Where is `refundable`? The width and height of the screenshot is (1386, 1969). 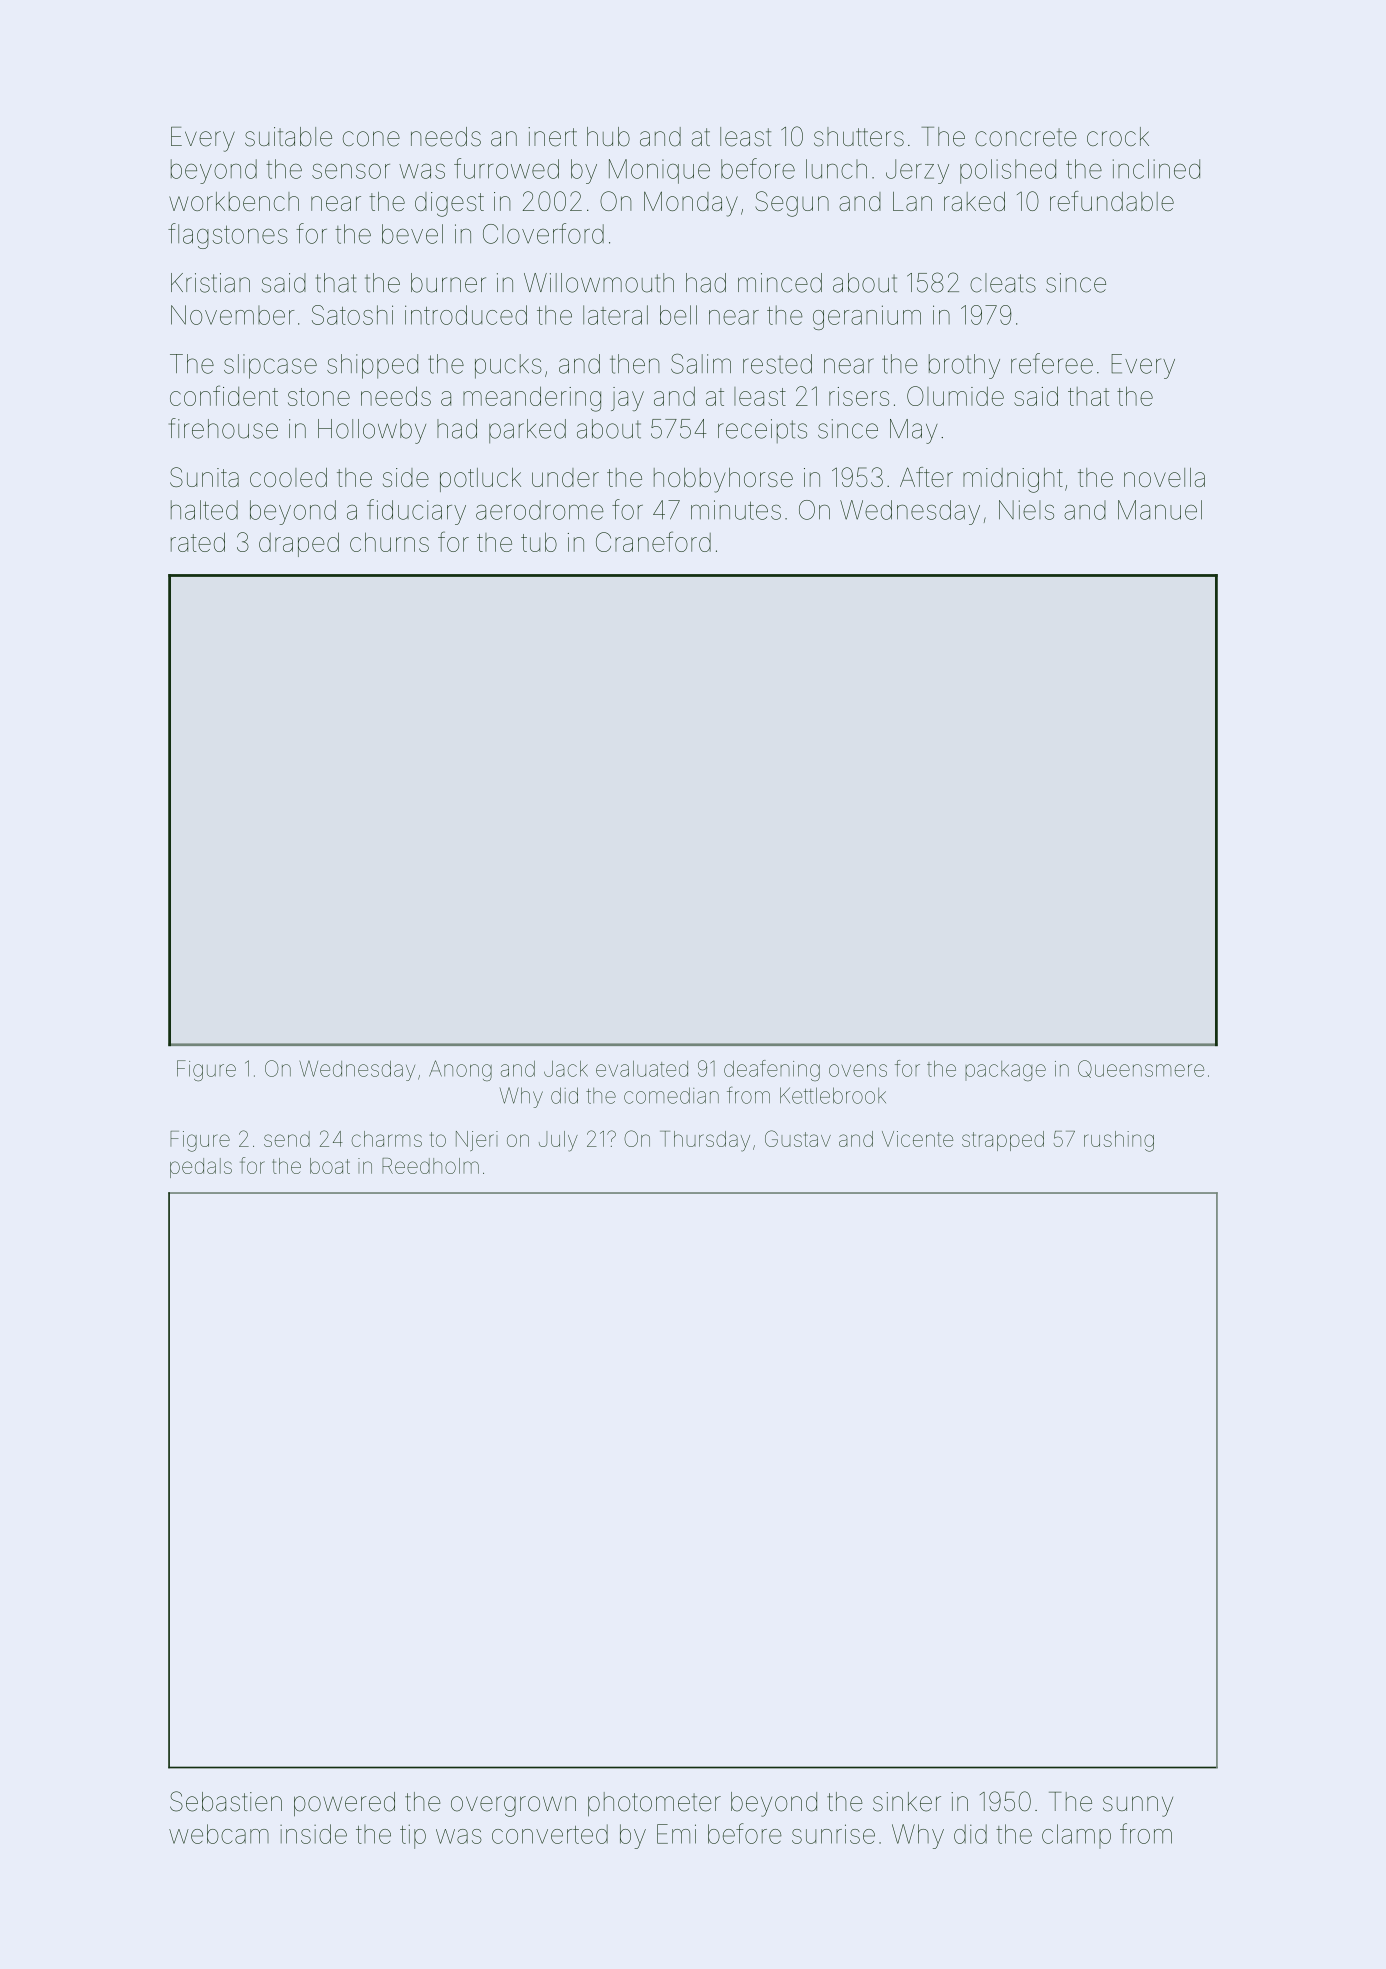
refundable is located at coordinates (1112, 201).
